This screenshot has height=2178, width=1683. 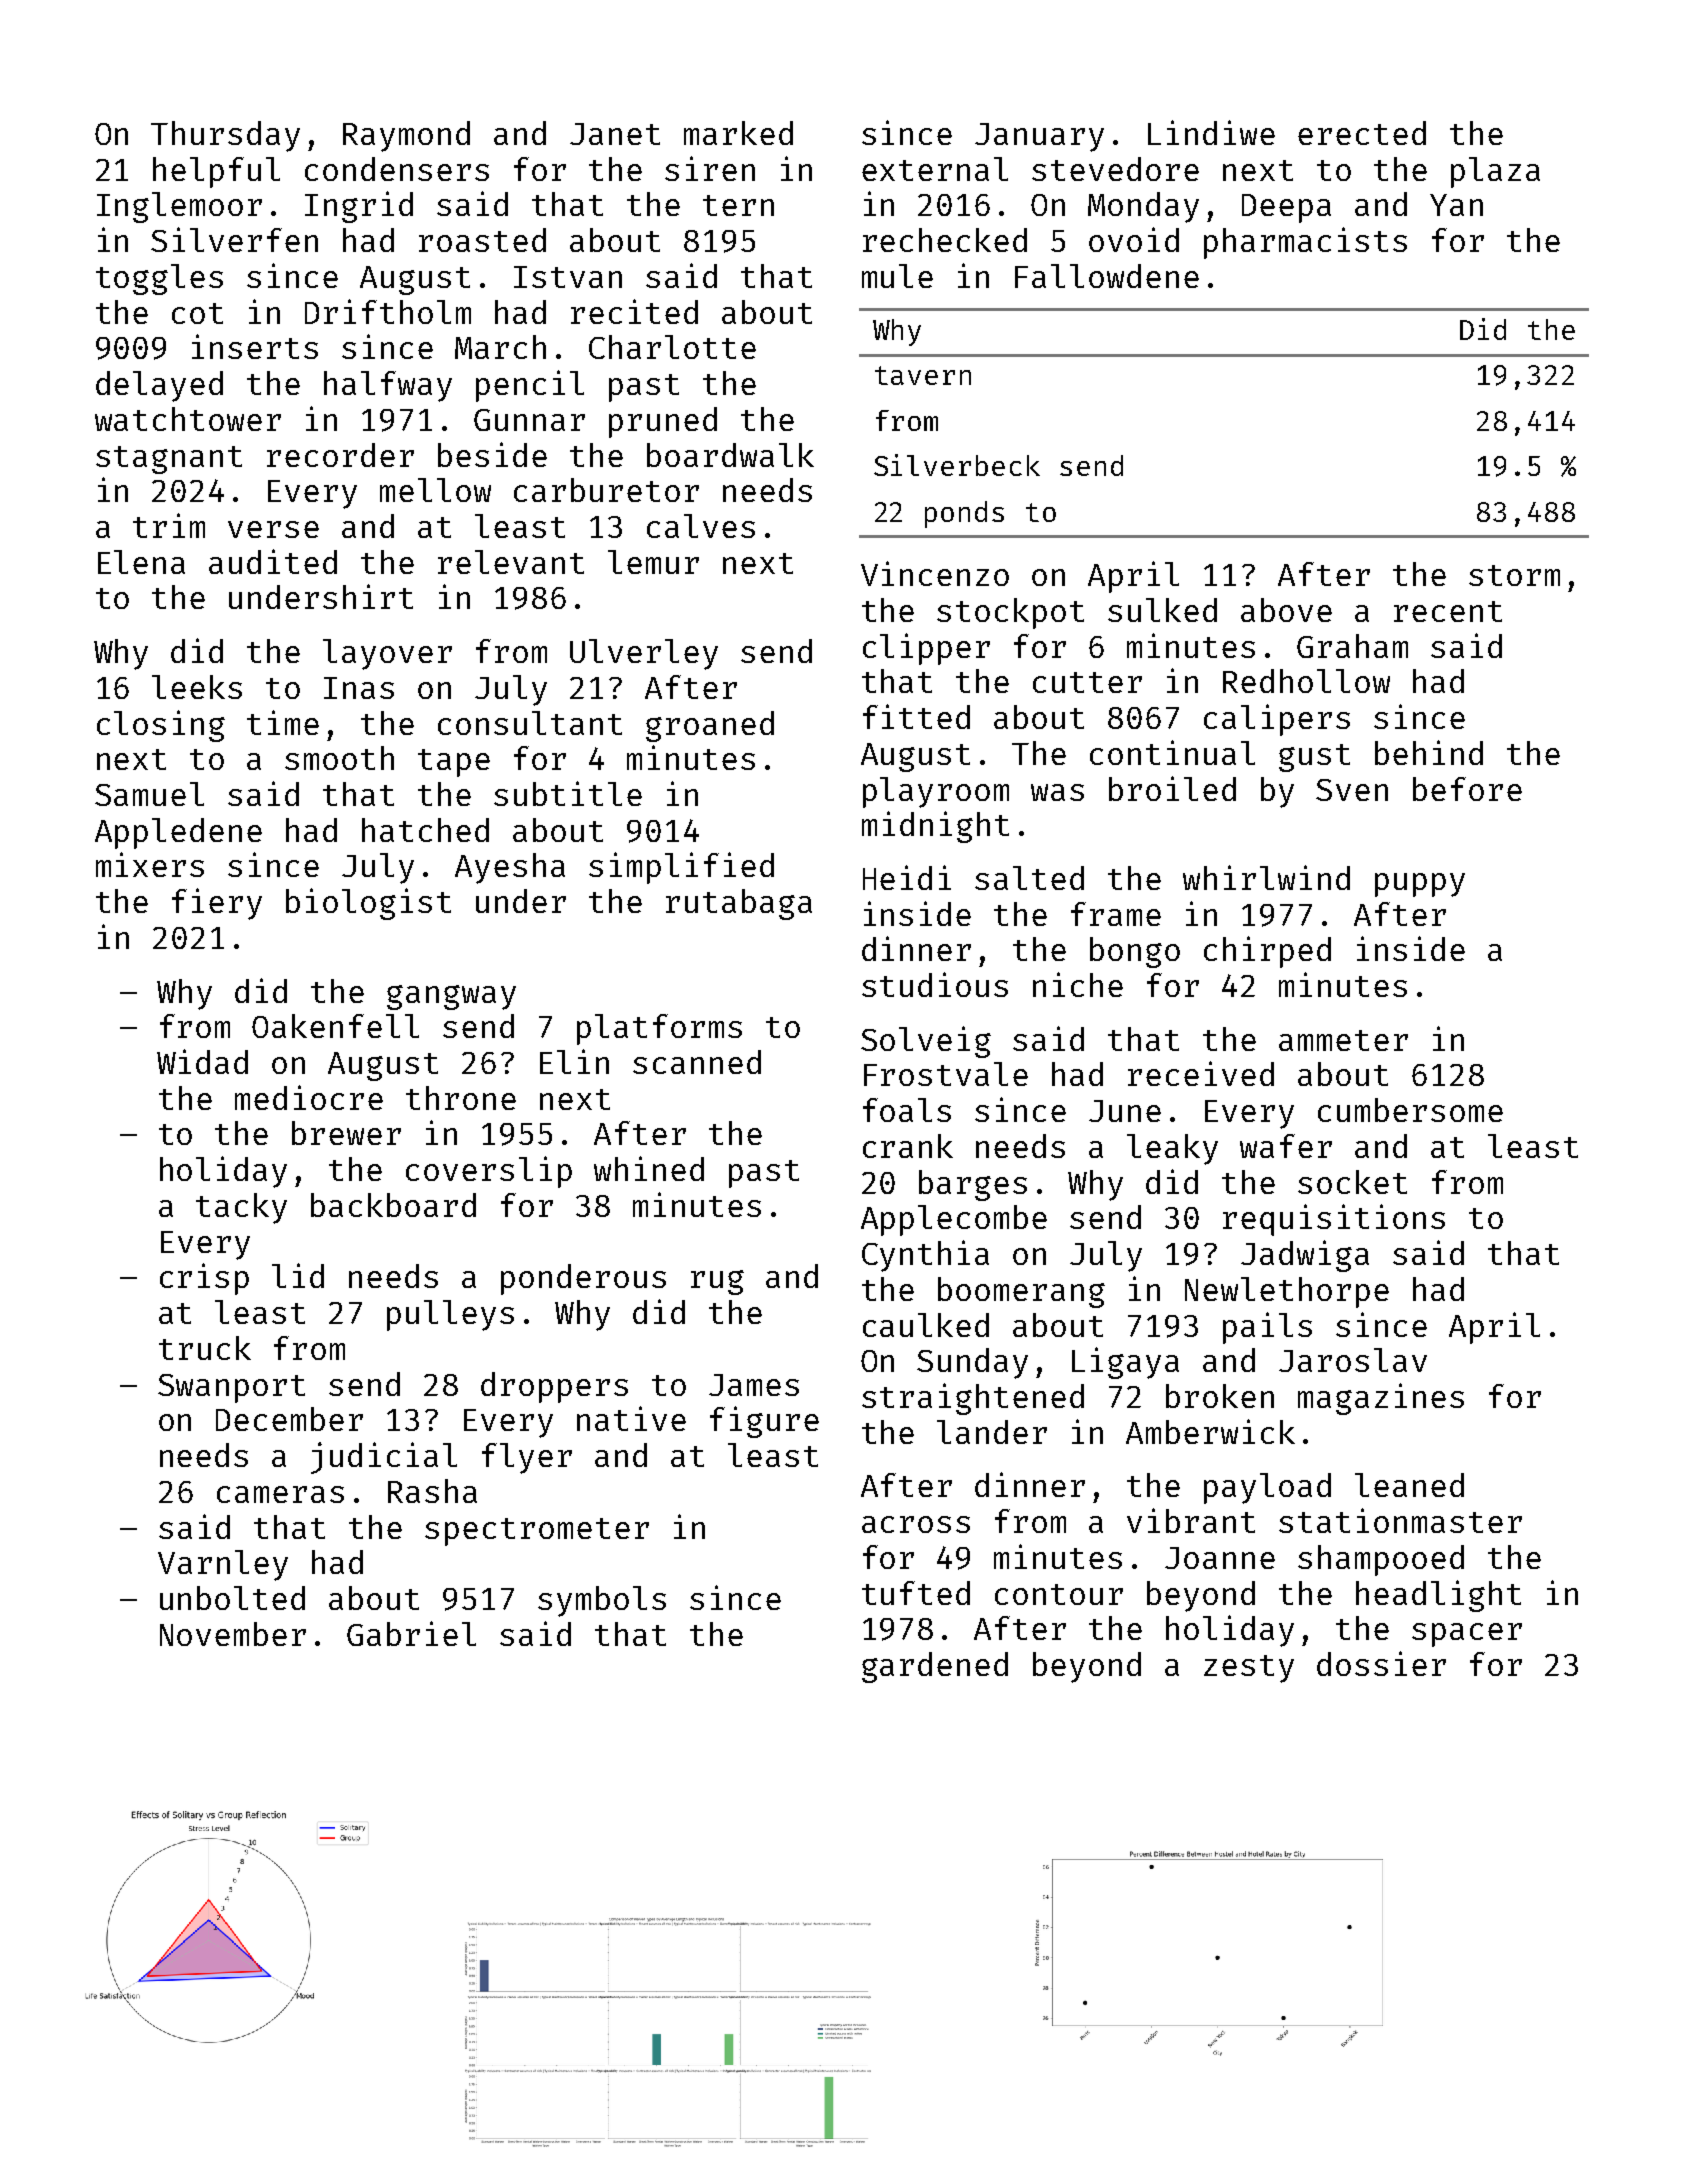 I want to click on erected, so click(x=1362, y=133).
